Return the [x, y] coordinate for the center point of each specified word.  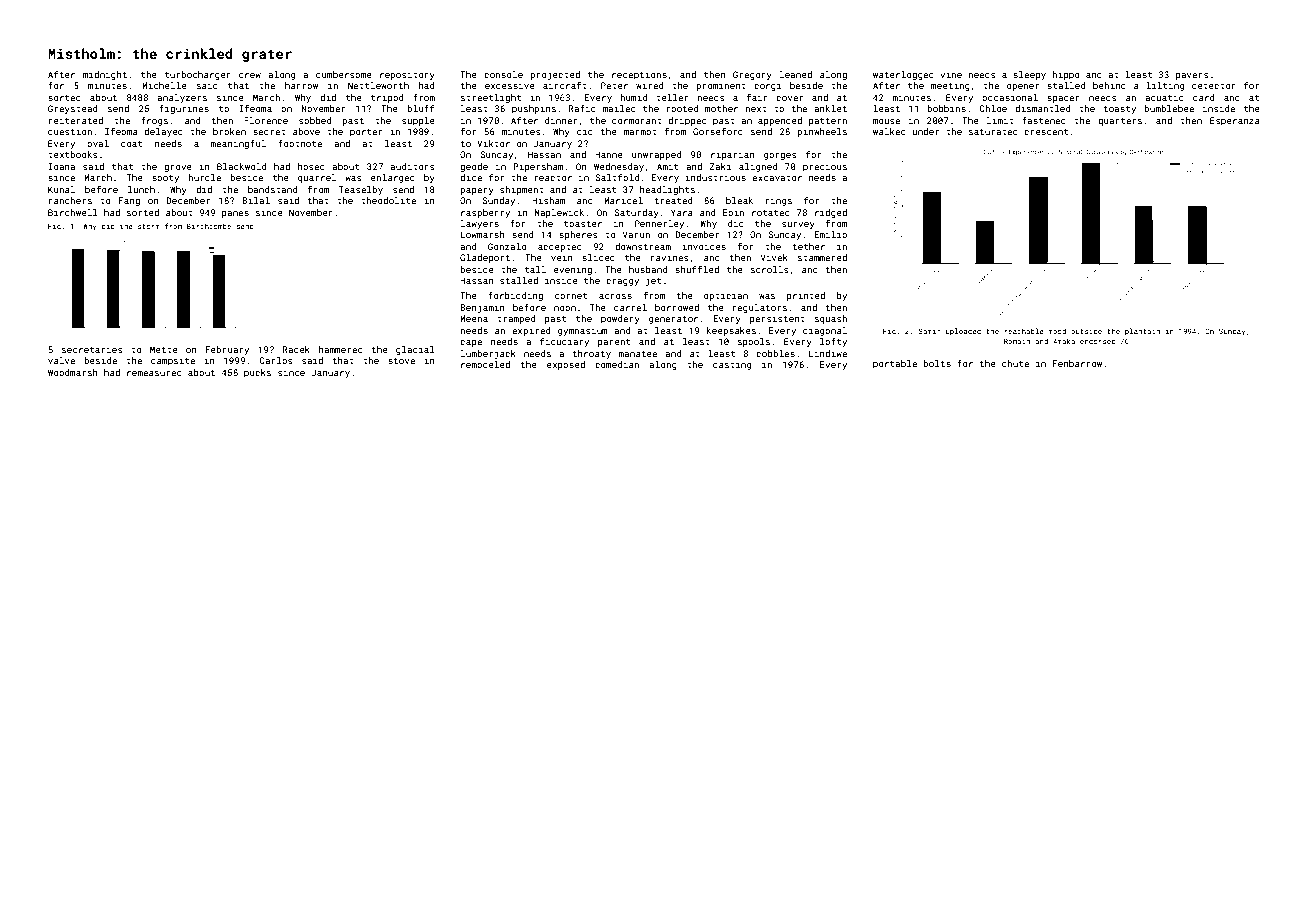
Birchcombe [209, 226]
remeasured [154, 372]
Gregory [752, 75]
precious [825, 167]
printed [806, 296]
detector [1214, 85]
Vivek [774, 257]
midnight [105, 75]
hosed [311, 166]
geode [474, 167]
